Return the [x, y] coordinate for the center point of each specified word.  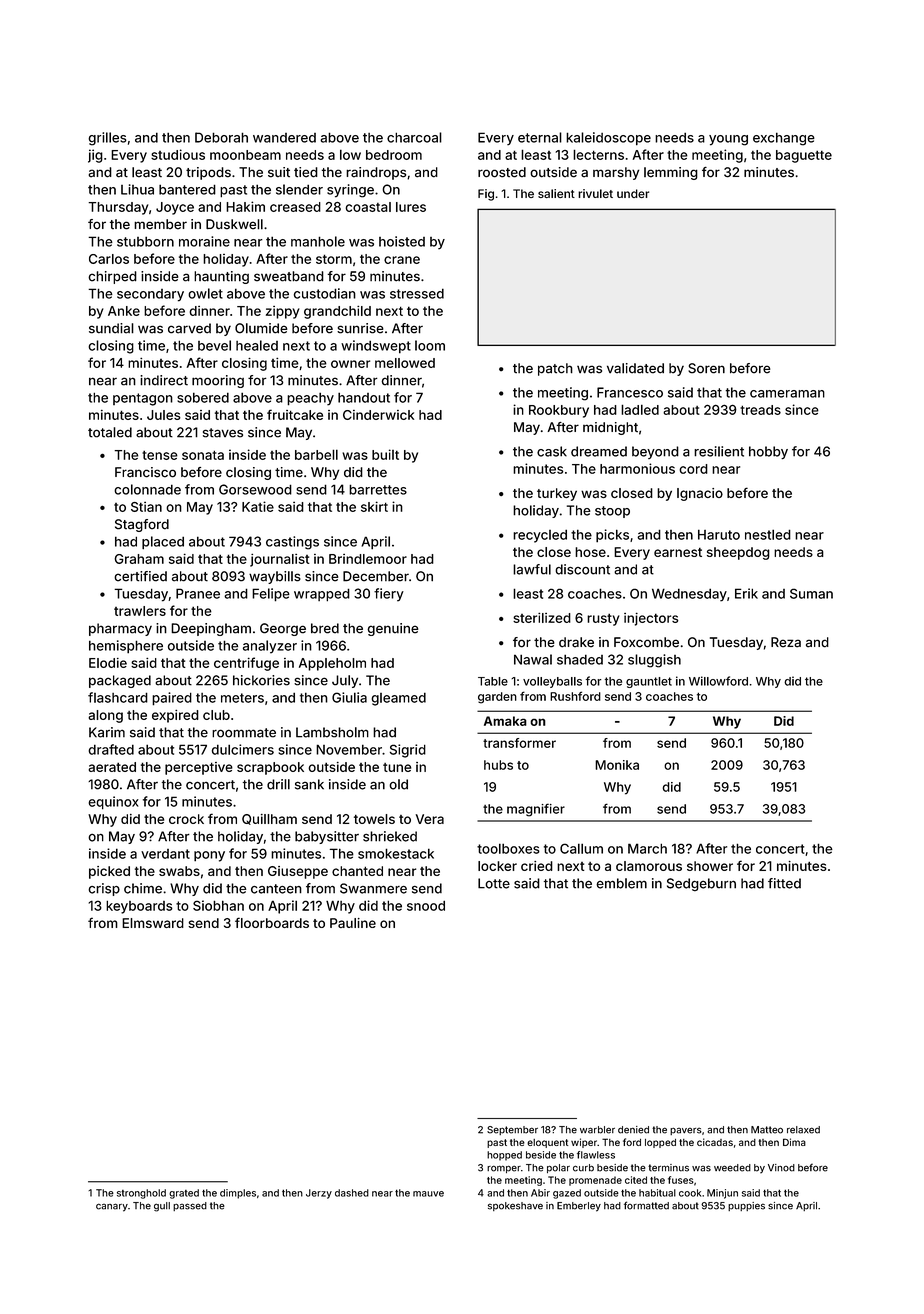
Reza [786, 642]
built [385, 454]
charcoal [414, 137]
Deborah [221, 137]
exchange [784, 139]
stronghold [141, 1194]
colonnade [147, 489]
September [512, 1130]
